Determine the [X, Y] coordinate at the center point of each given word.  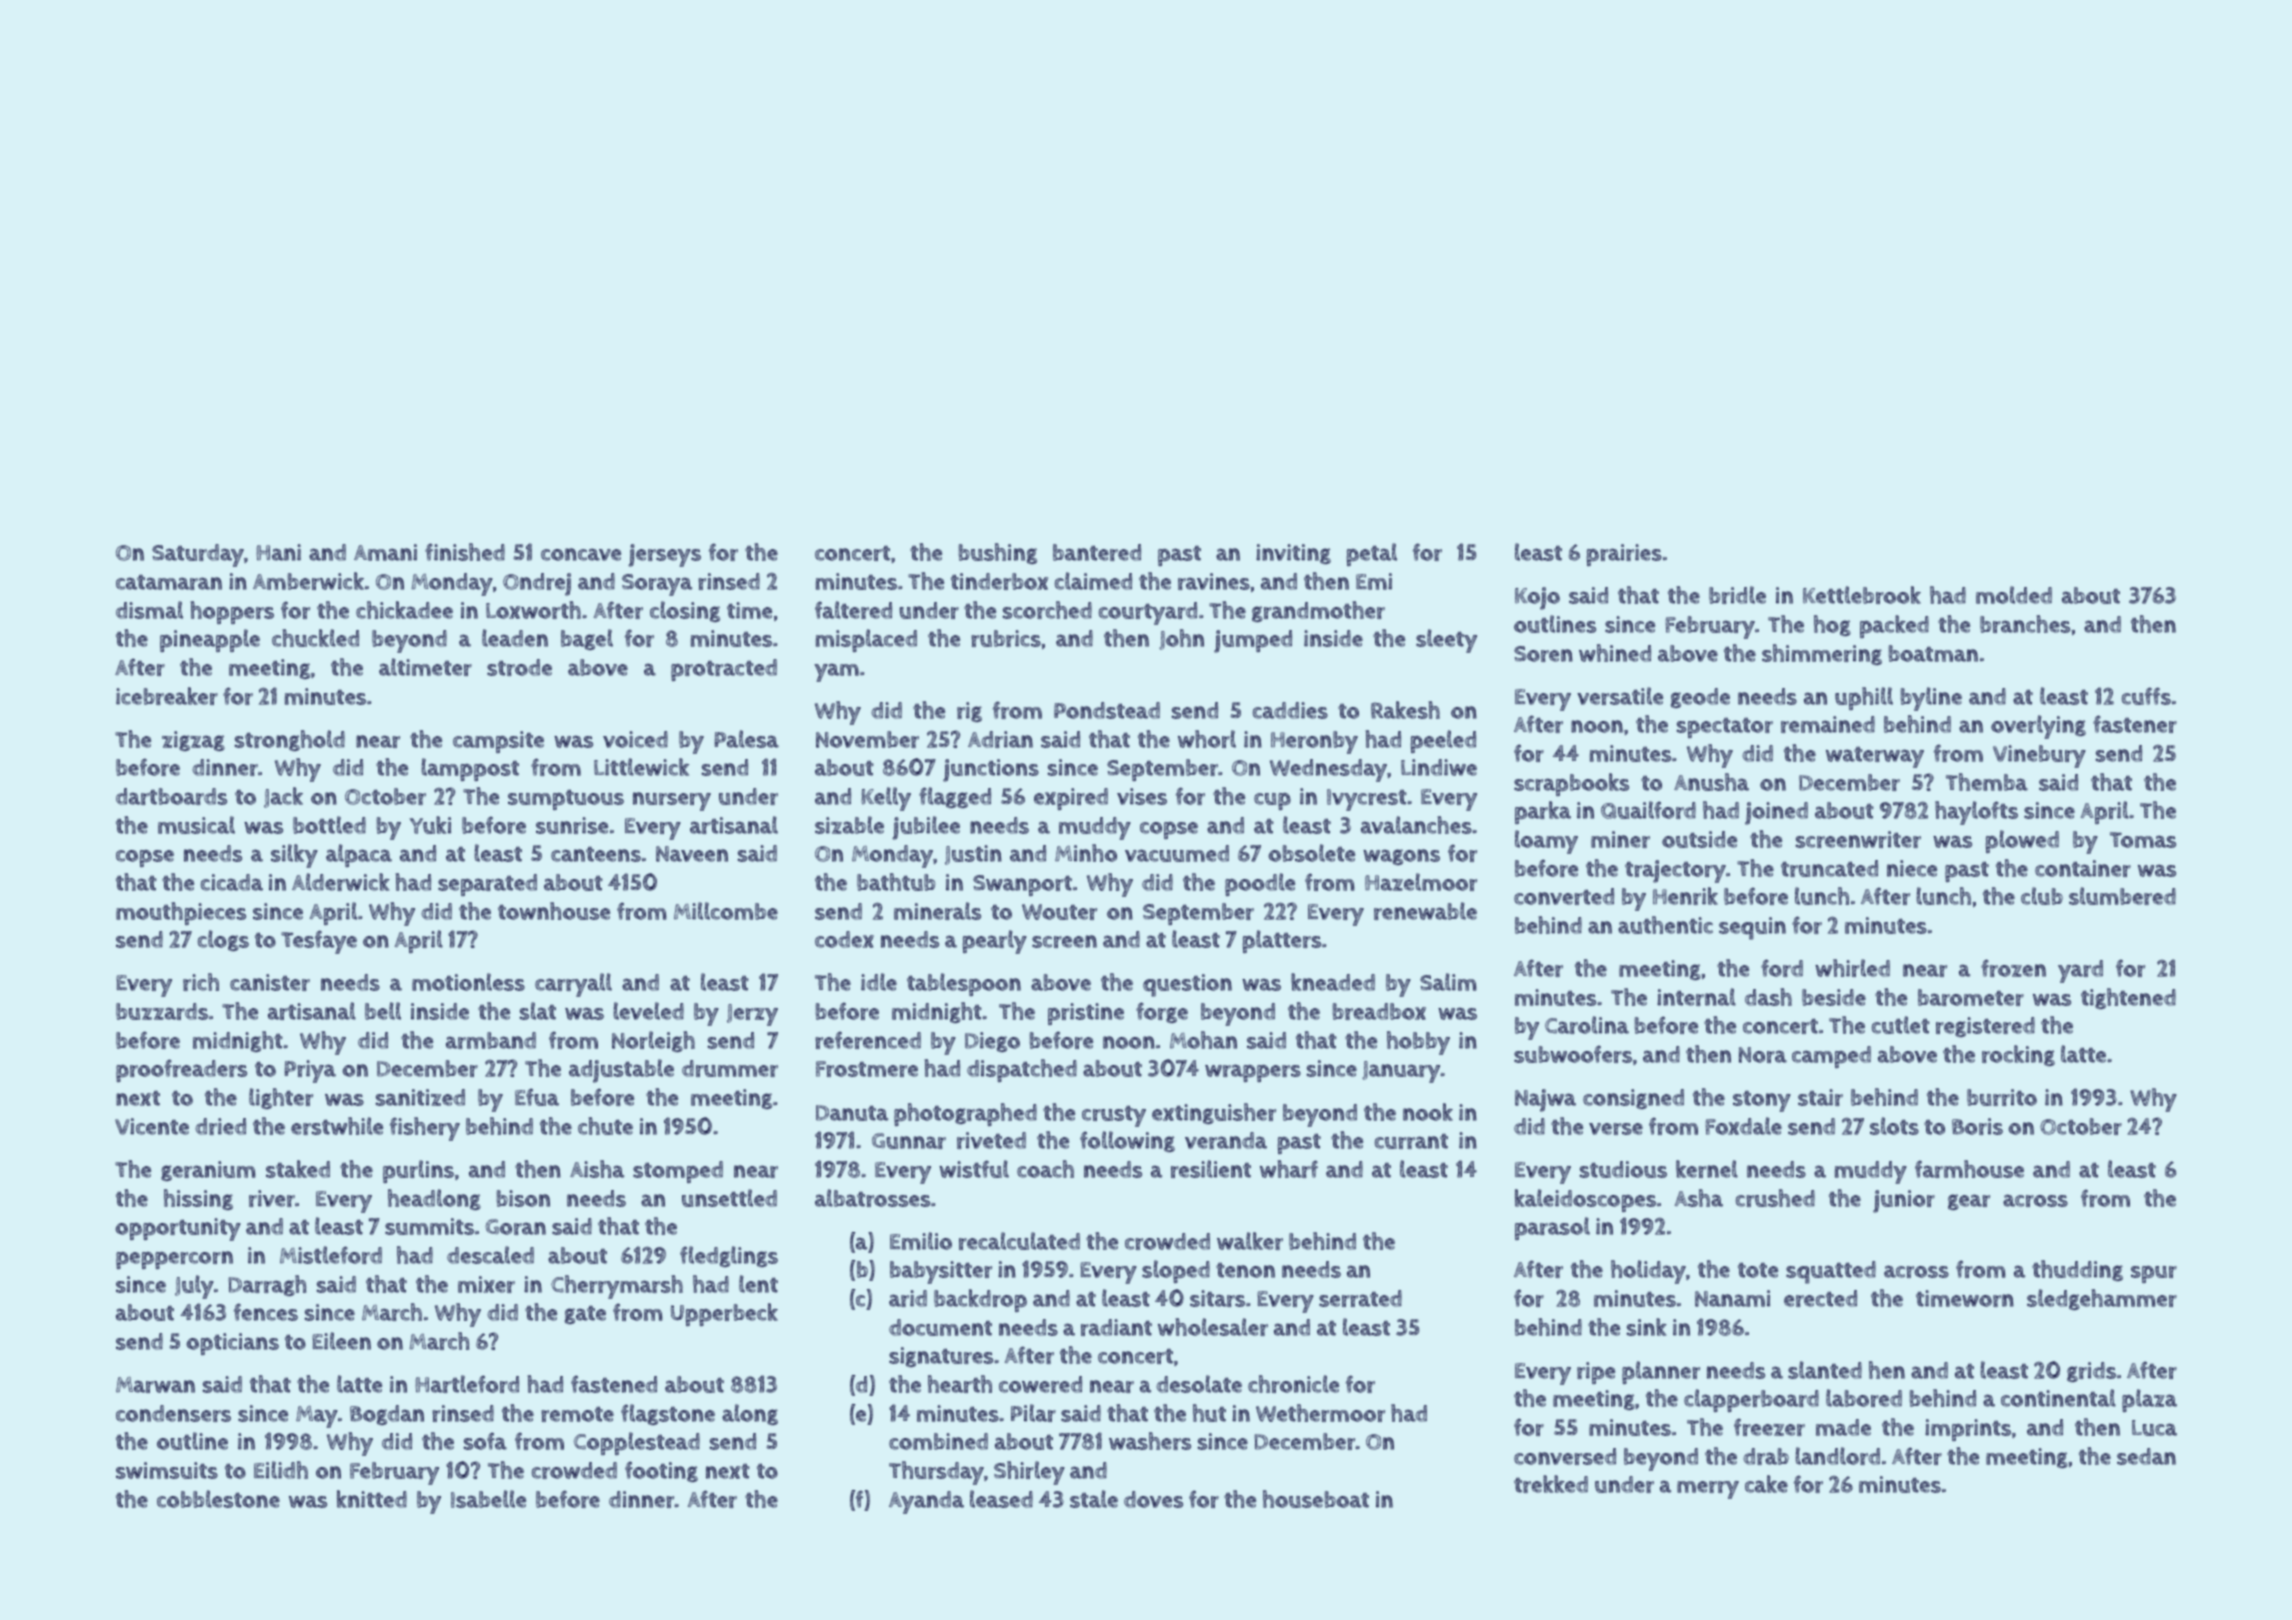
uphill [1864, 698]
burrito [2002, 1097]
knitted [372, 1499]
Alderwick [341, 882]
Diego [992, 1042]
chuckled [315, 638]
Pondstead [1107, 710]
